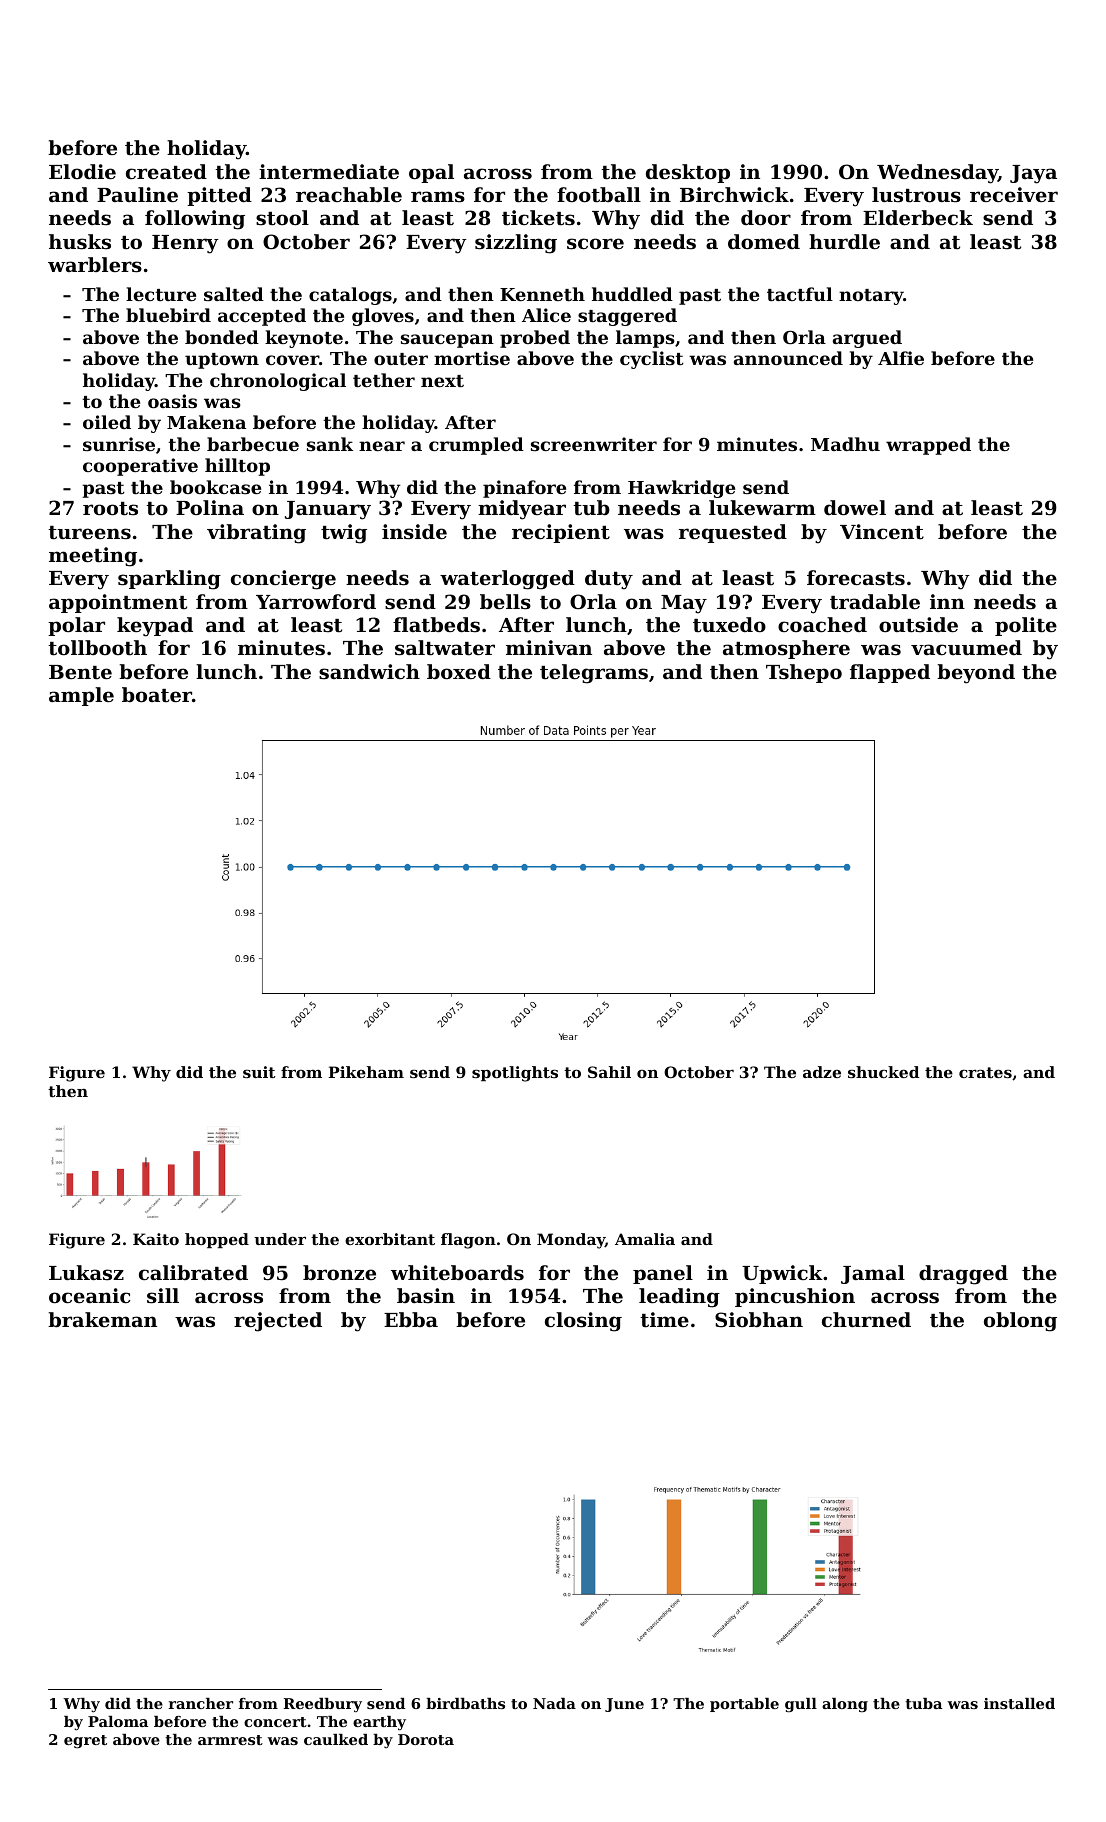 The image size is (1106, 1822). What do you see at coordinates (82, 171) in the document?
I see `Elodie` at bounding box center [82, 171].
